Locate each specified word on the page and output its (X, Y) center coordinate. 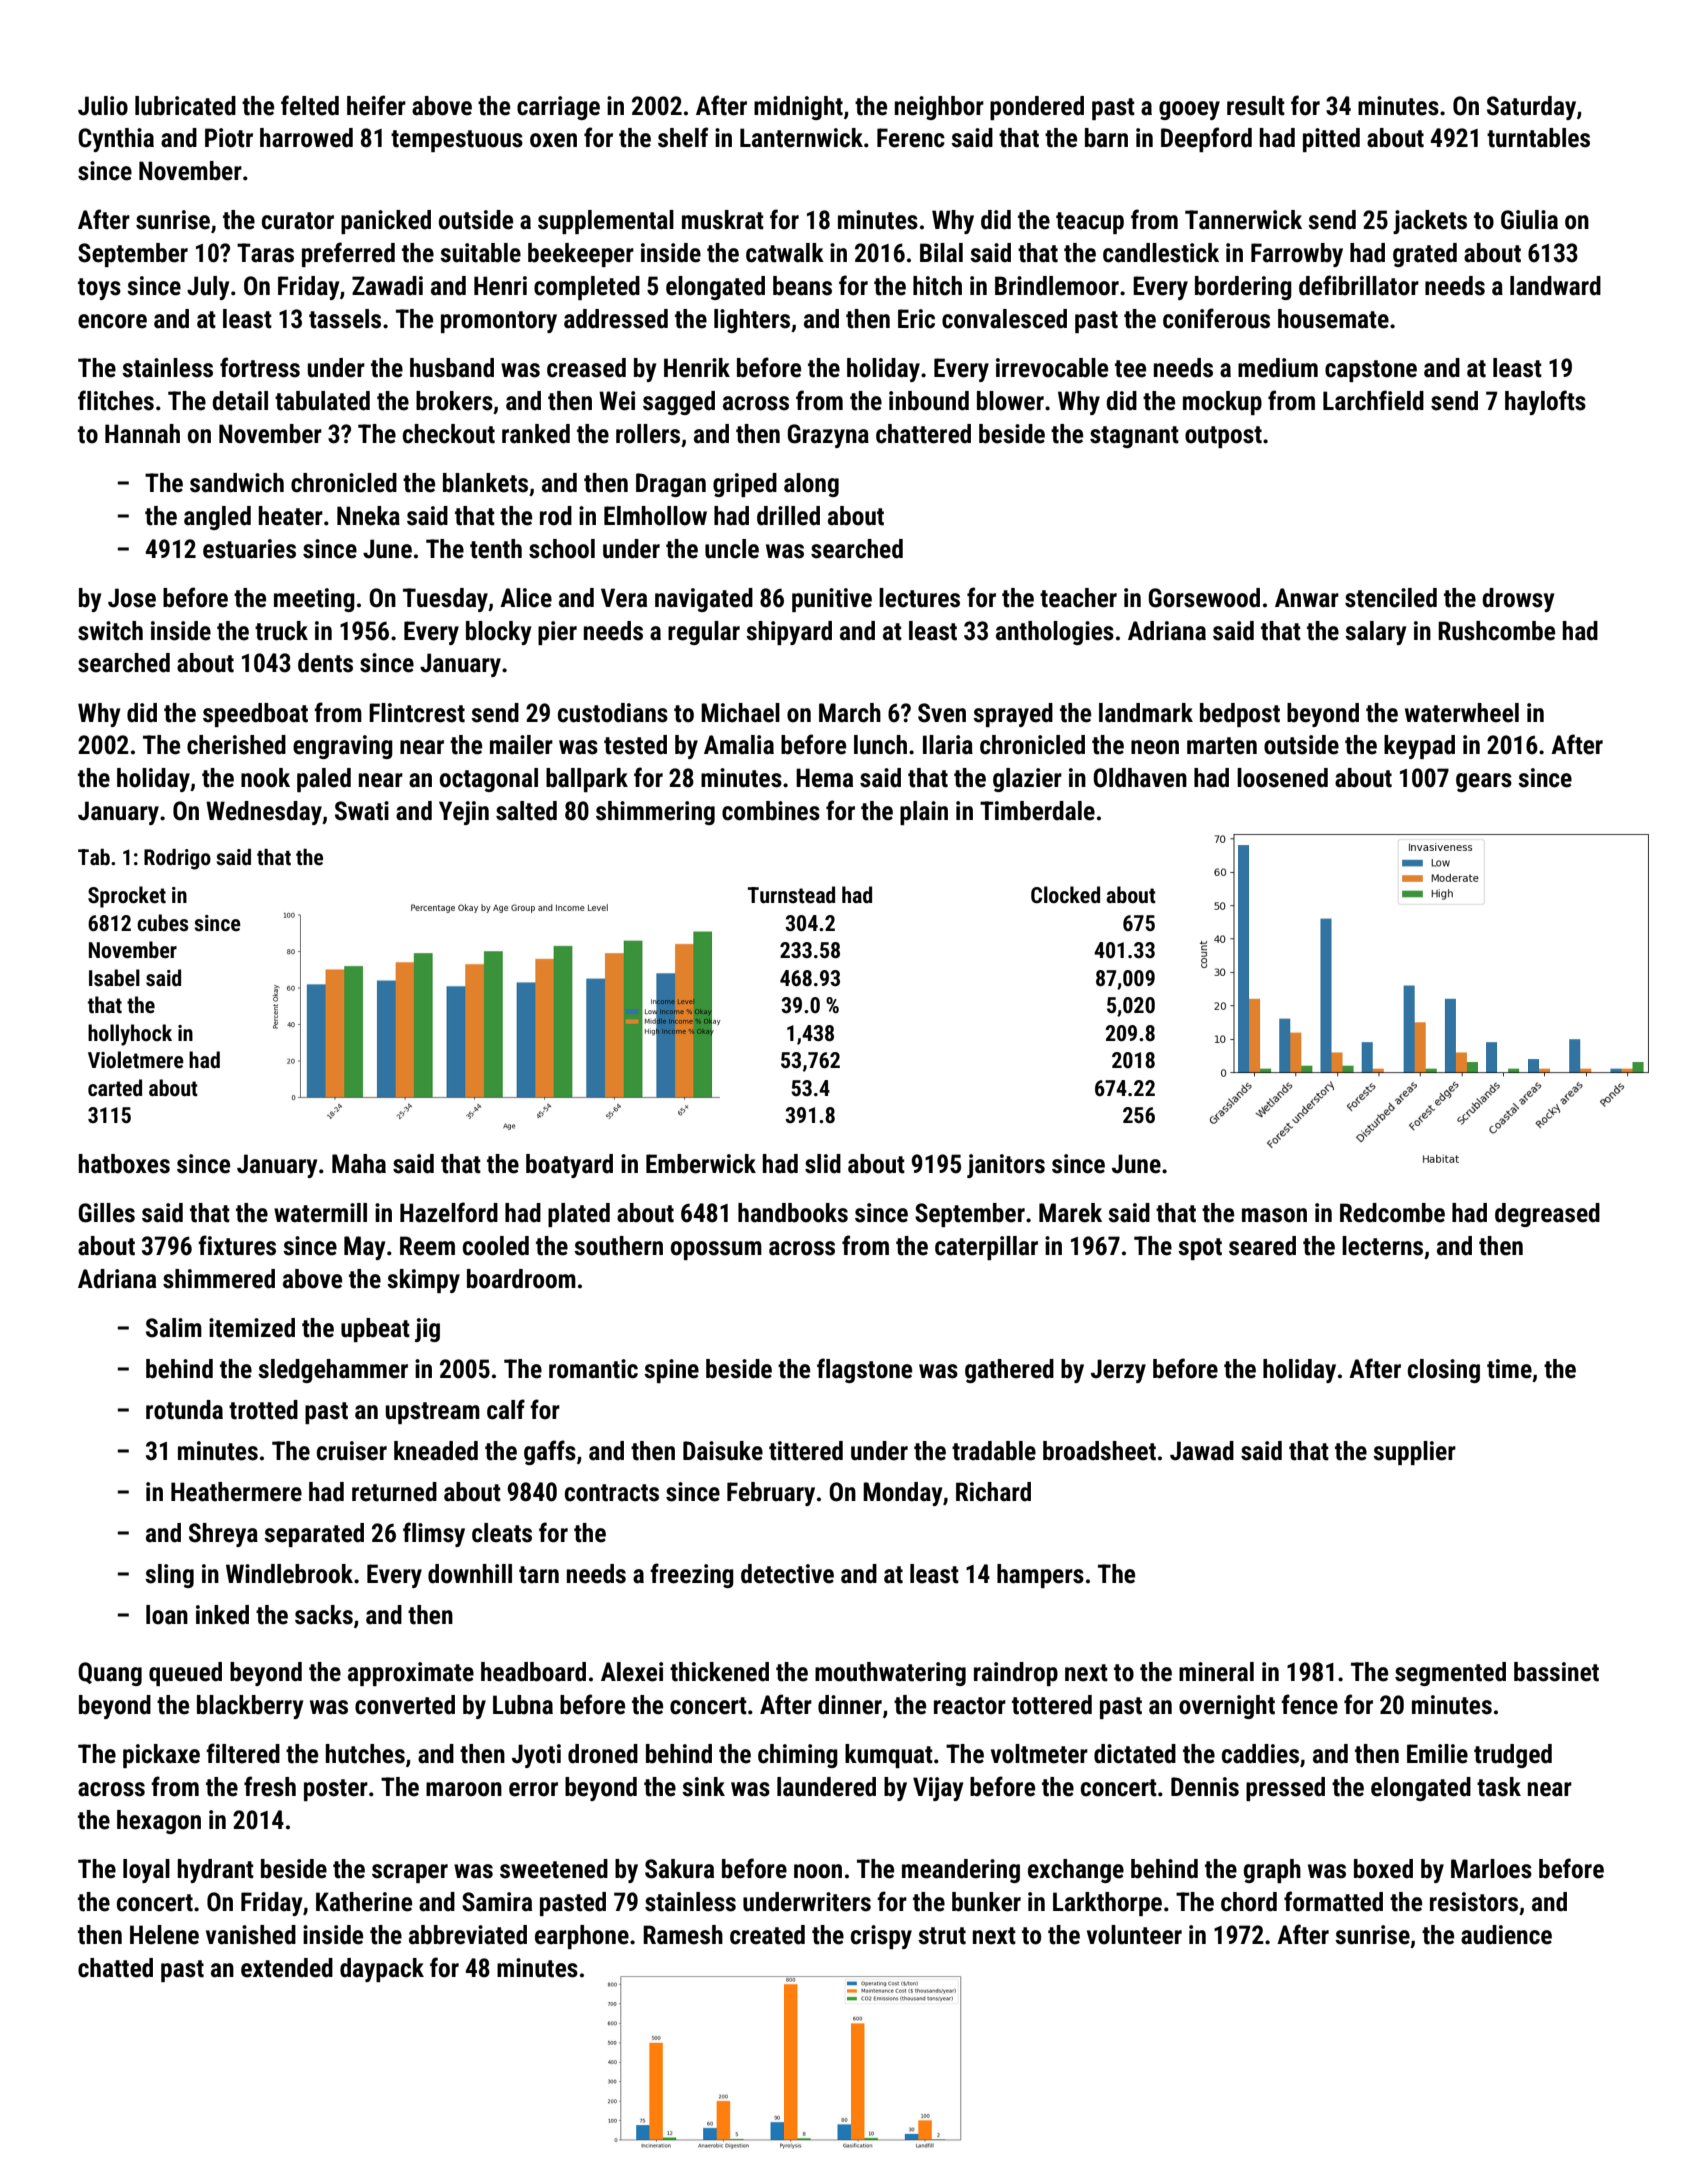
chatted (115, 1968)
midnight (798, 108)
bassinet (1556, 1672)
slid (823, 1164)
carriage (558, 108)
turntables (1538, 138)
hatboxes (124, 1164)
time (1509, 1369)
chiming (798, 1756)
